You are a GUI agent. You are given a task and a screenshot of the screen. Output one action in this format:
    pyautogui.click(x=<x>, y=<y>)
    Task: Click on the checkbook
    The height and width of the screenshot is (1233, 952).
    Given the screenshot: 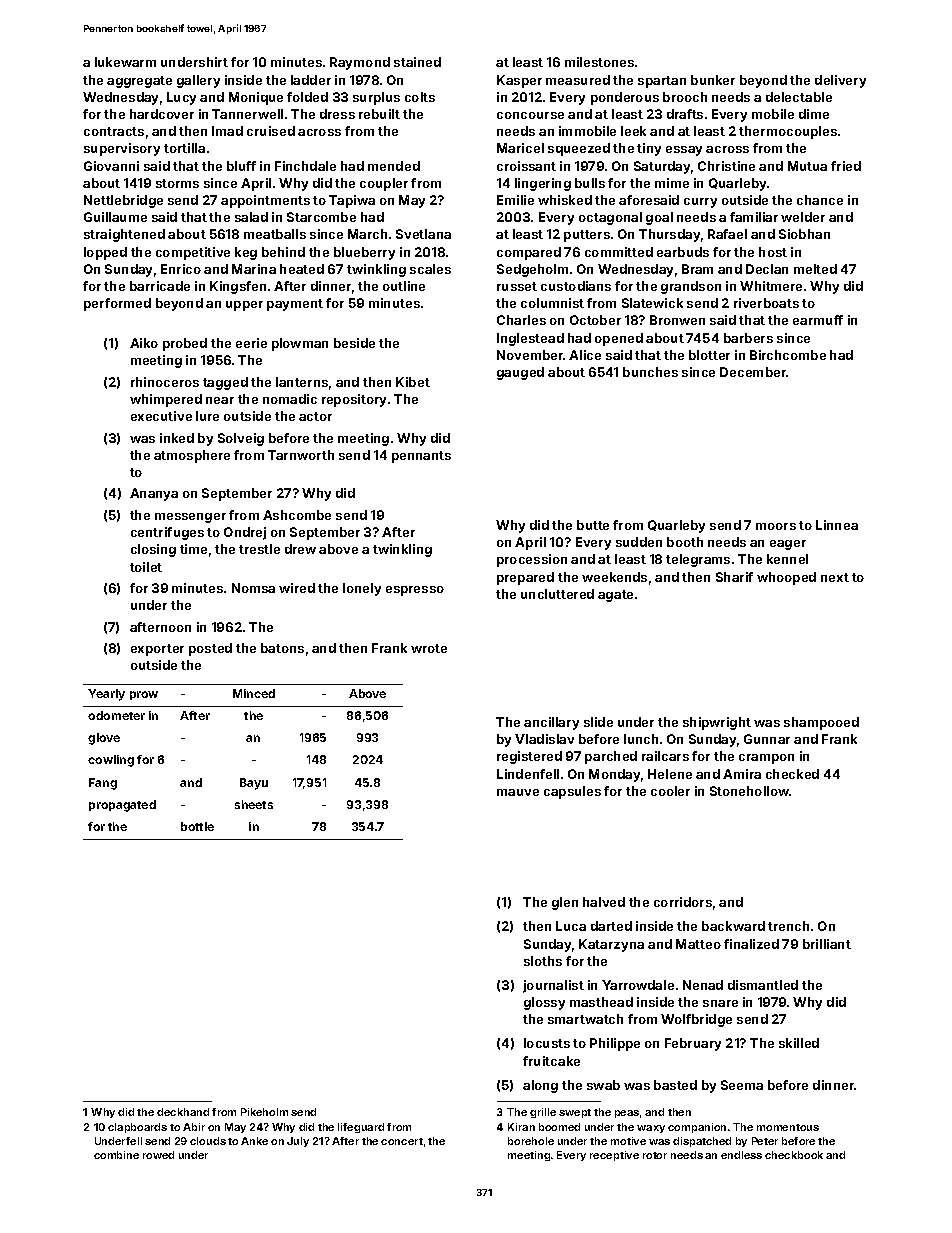 What is the action you would take?
    pyautogui.click(x=794, y=1155)
